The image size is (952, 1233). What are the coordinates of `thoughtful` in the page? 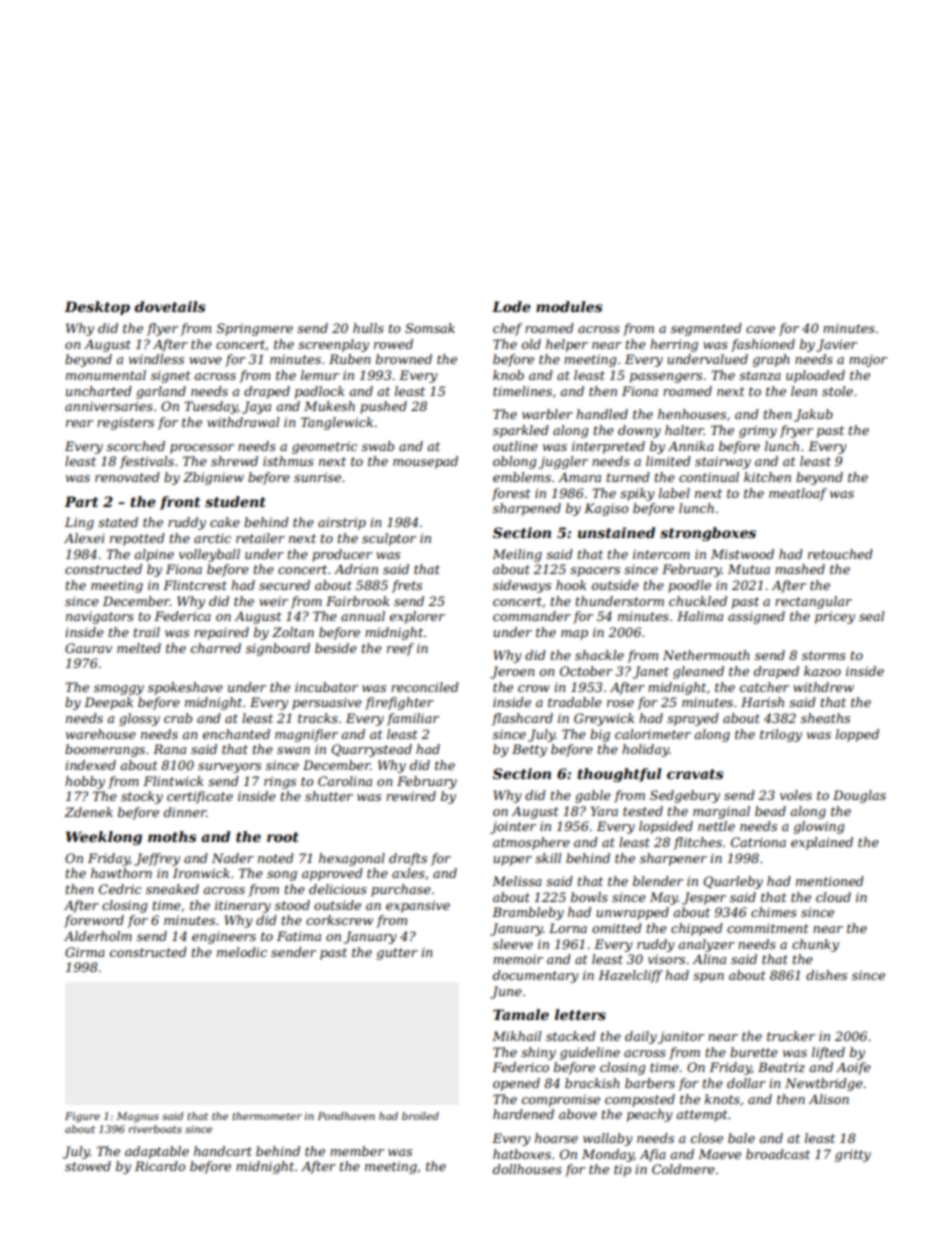 It's located at (619, 775).
